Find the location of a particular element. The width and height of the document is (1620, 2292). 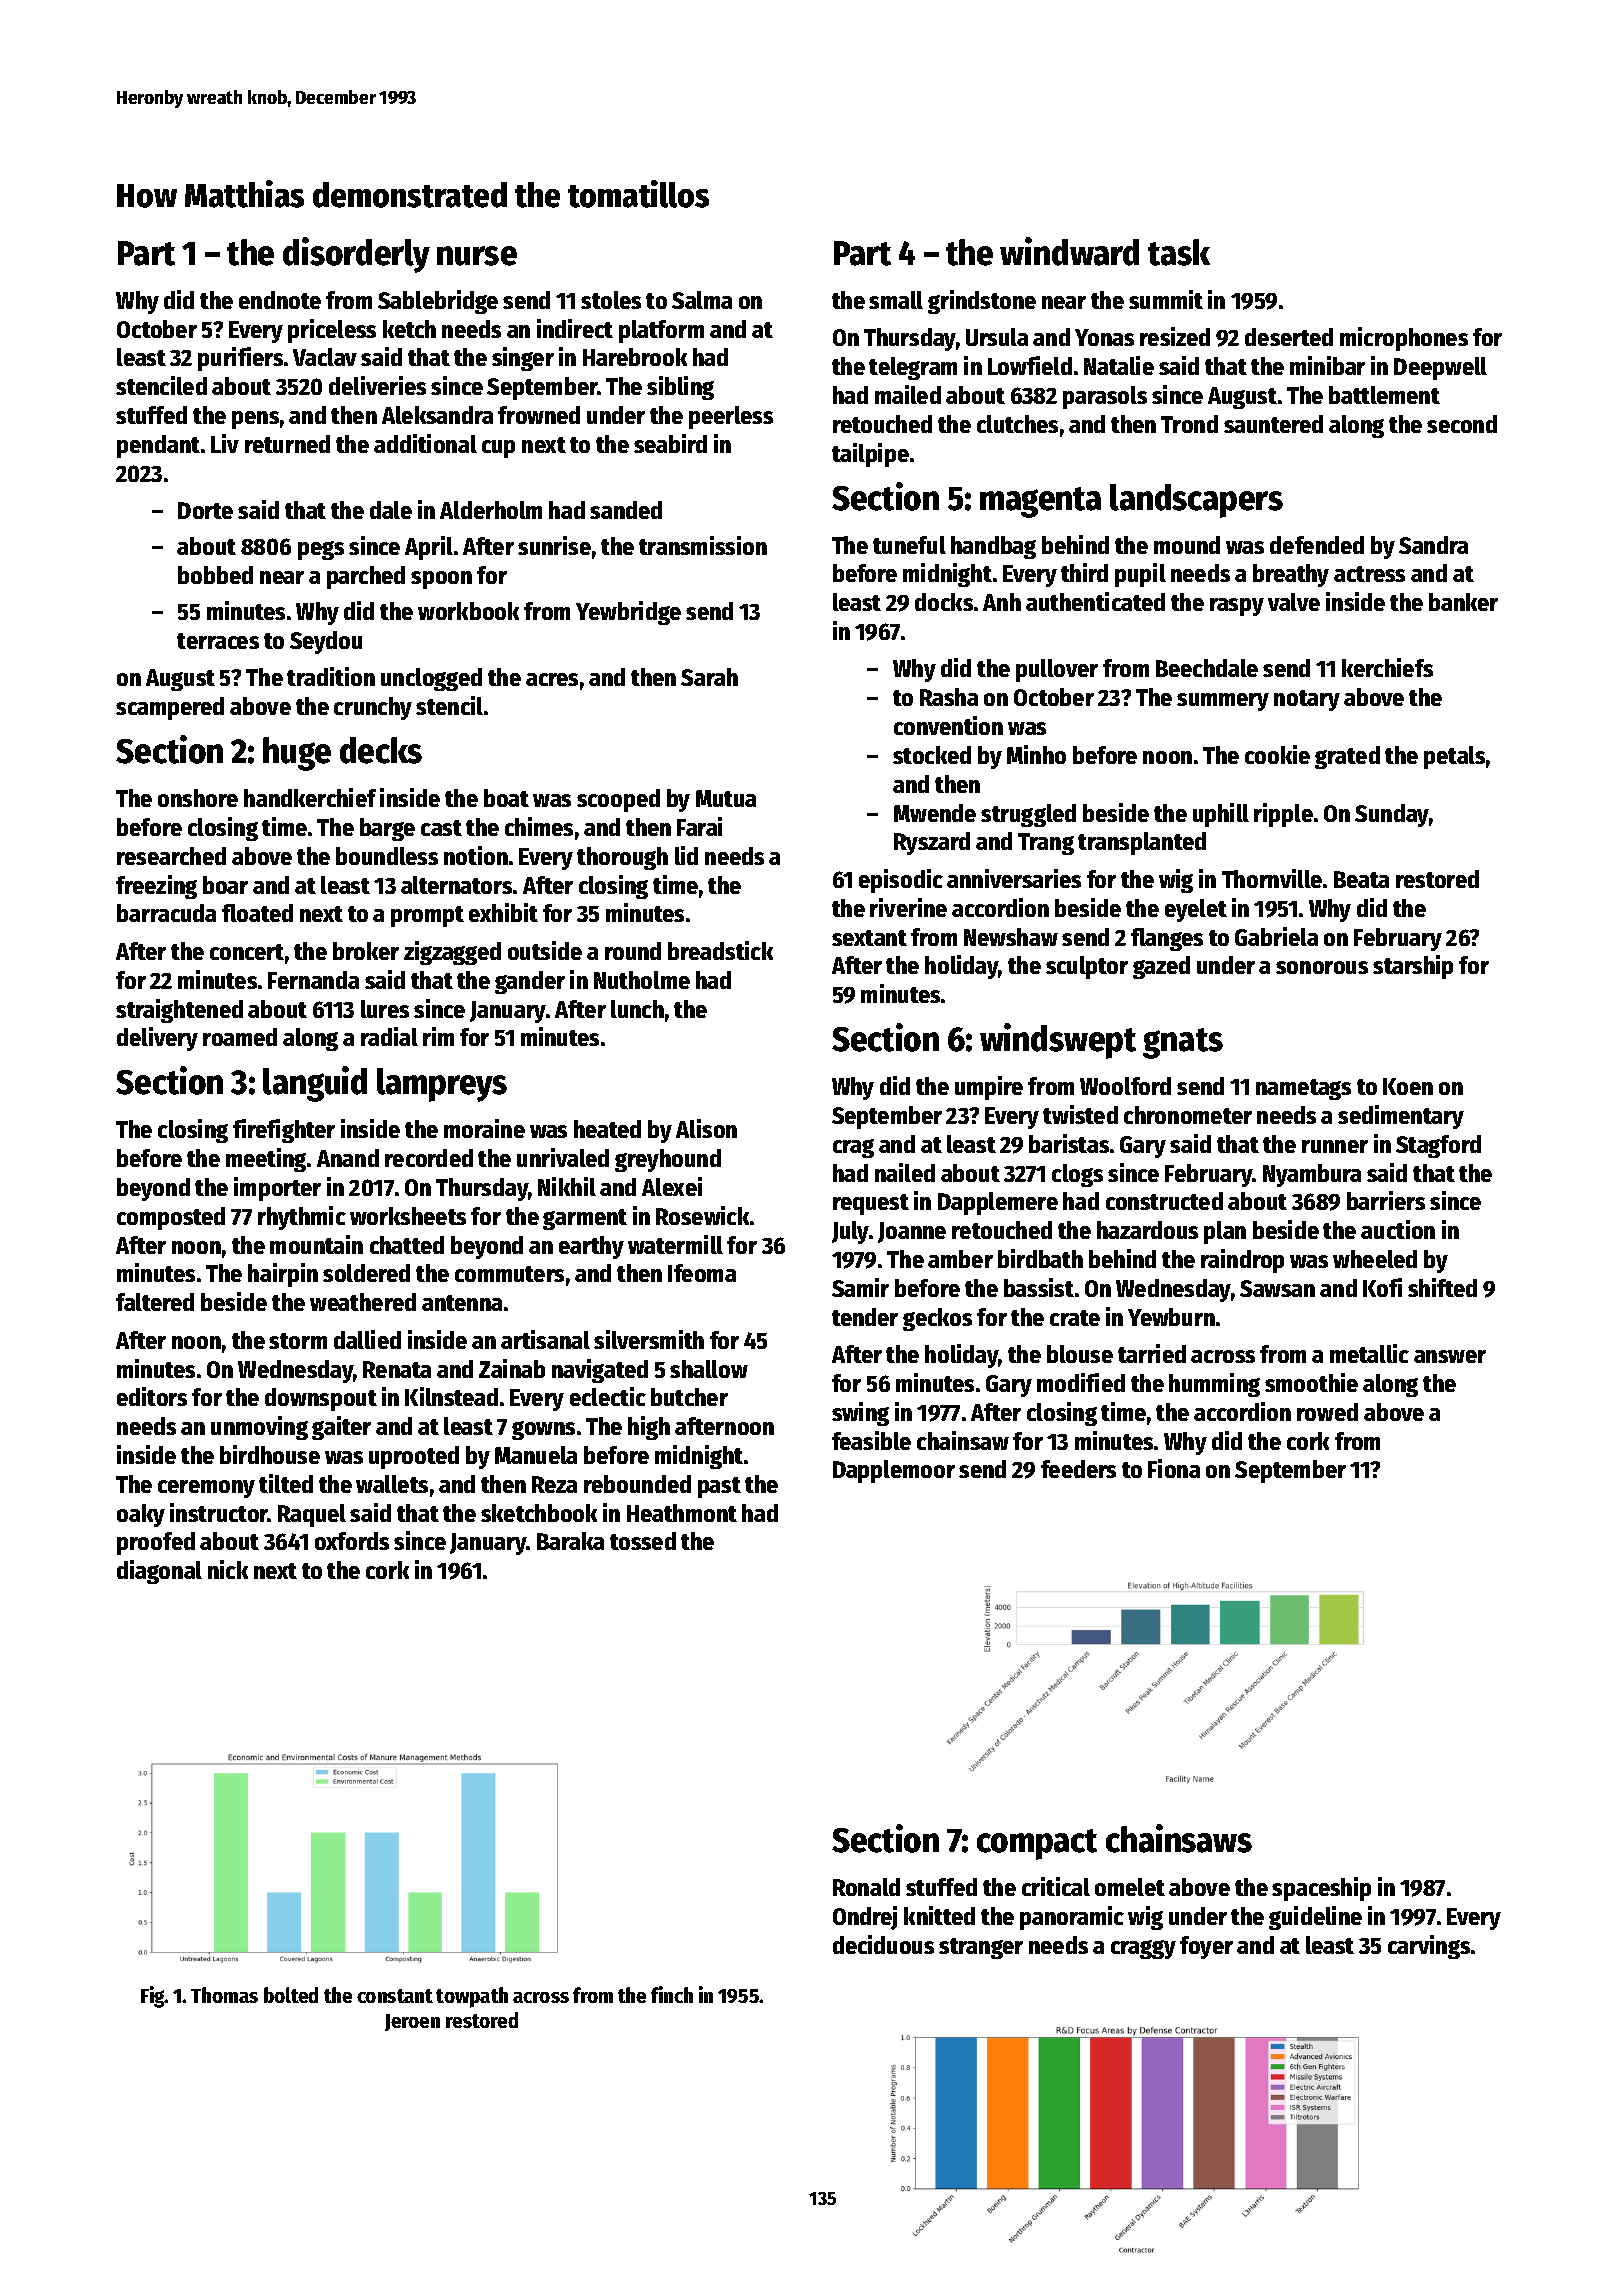

straightened is located at coordinates (179, 1011).
